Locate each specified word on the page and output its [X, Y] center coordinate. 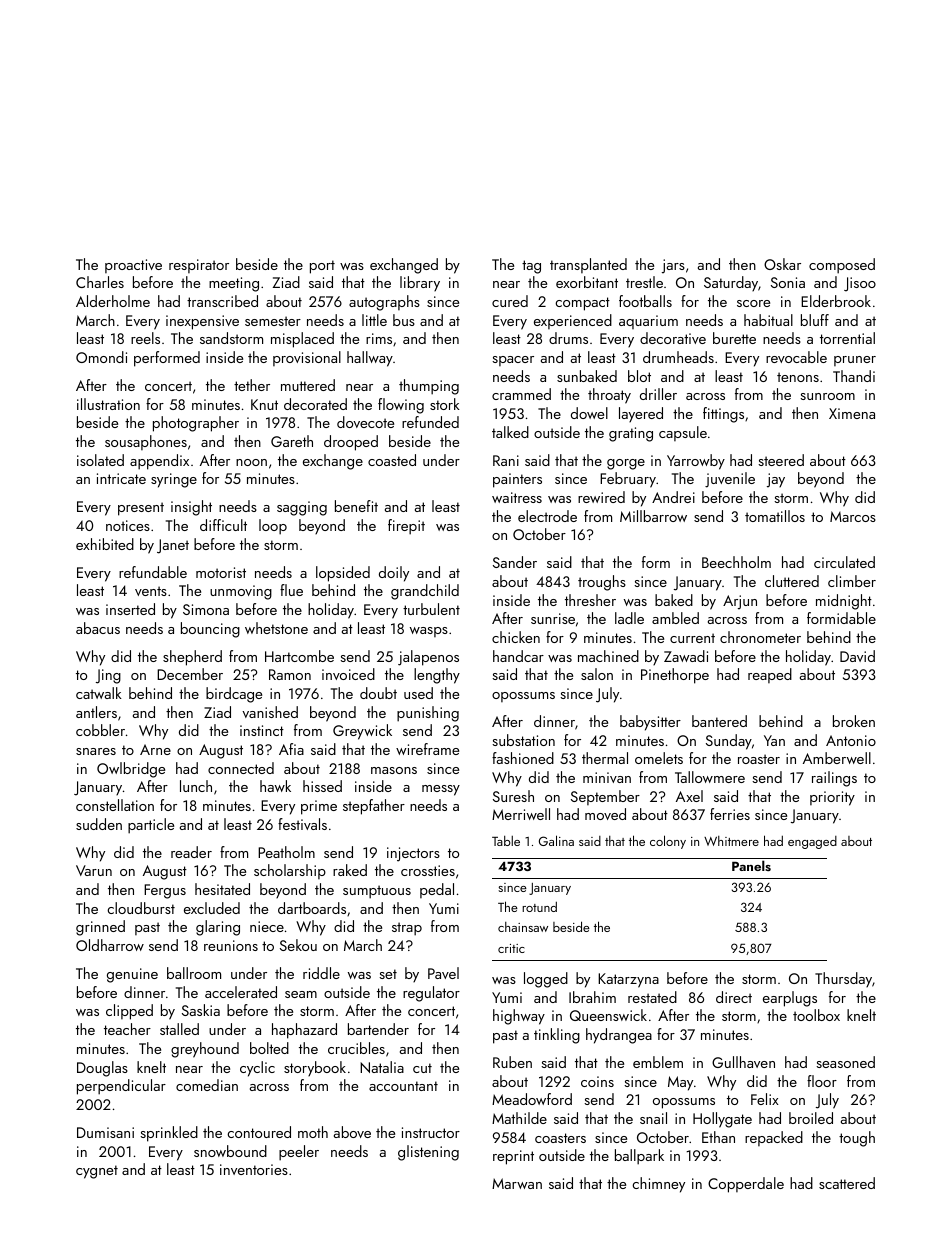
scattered [847, 1183]
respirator [199, 266]
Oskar [782, 264]
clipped [129, 1012]
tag [531, 267]
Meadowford [532, 1099]
